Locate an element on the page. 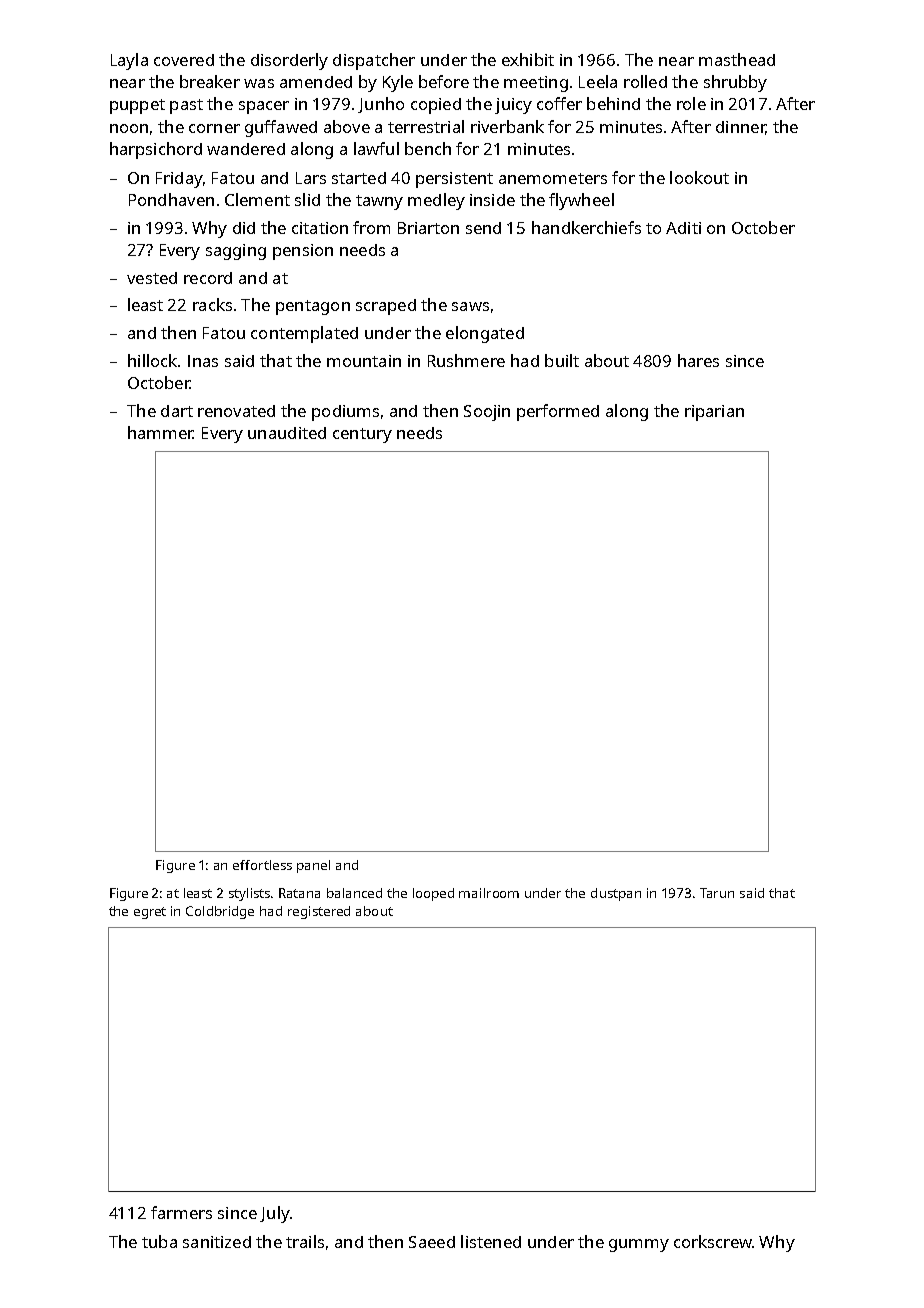 The image size is (924, 1308). saws is located at coordinates (470, 306).
